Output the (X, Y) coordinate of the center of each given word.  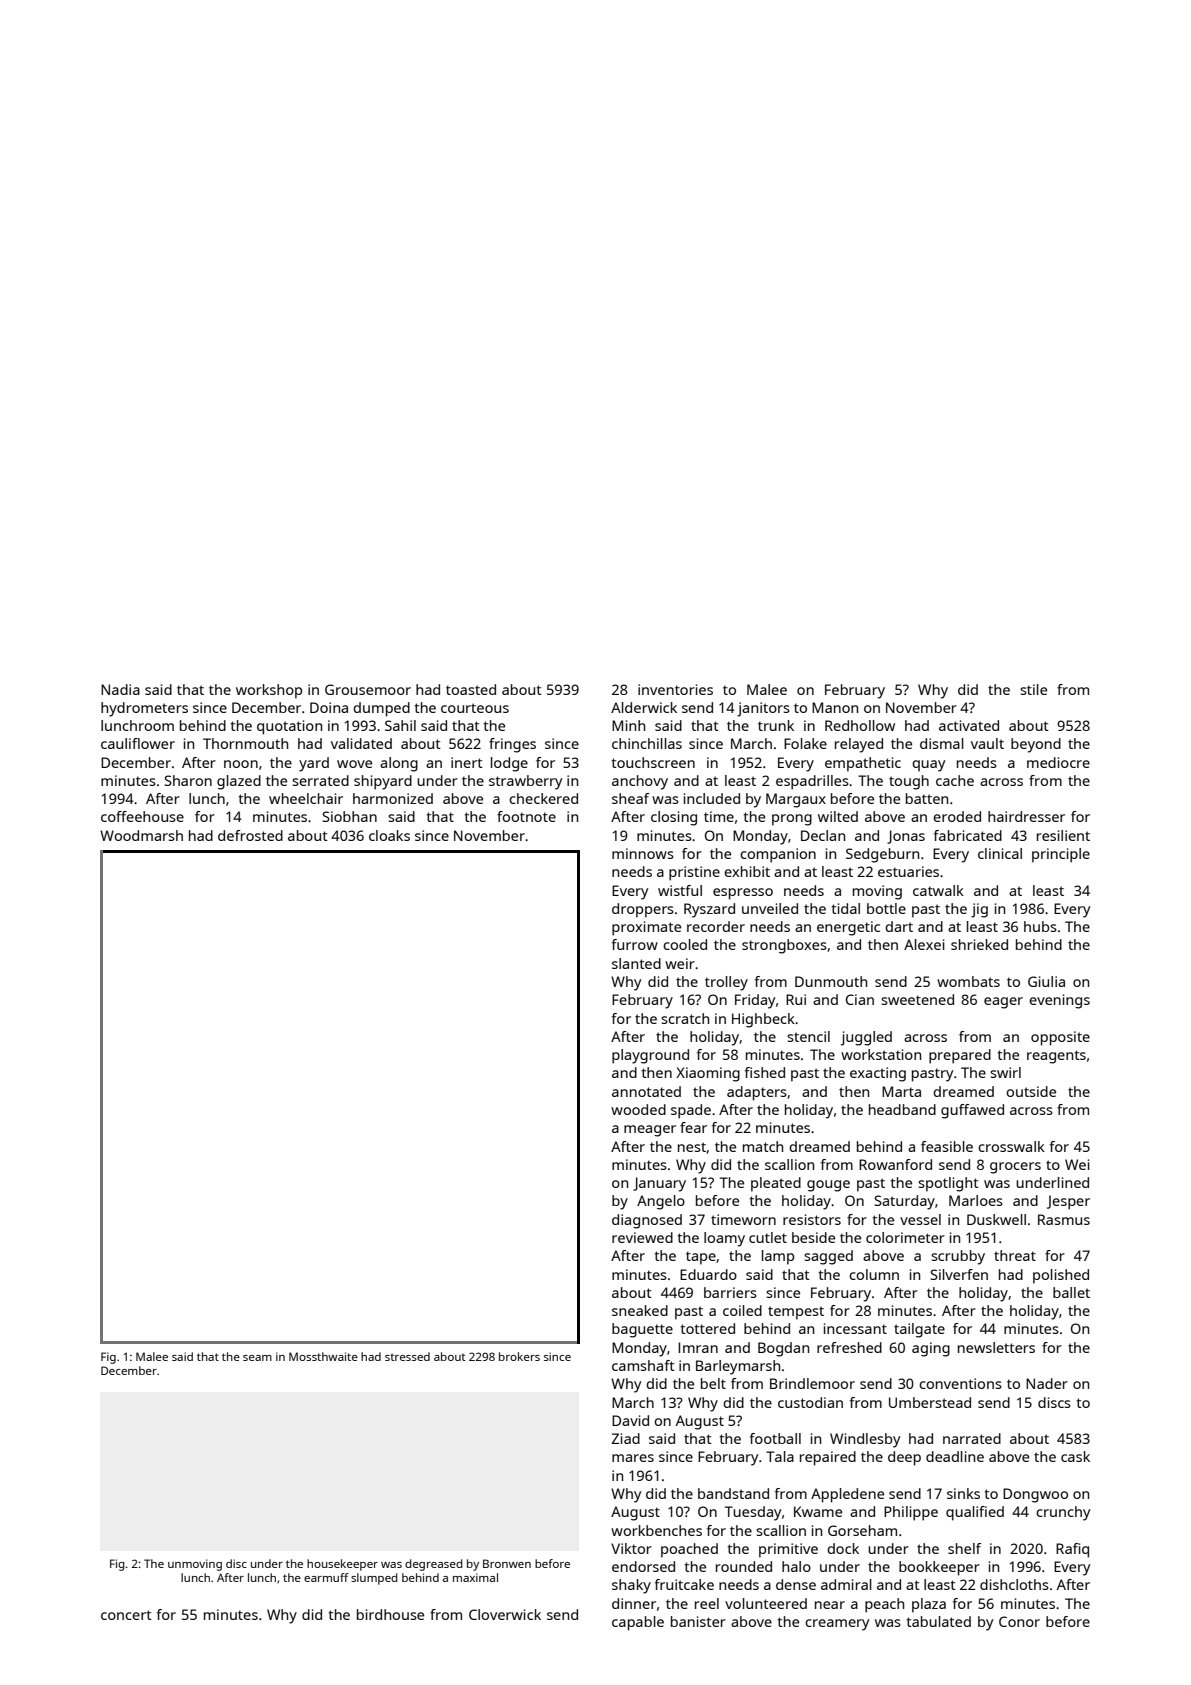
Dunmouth (831, 981)
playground (650, 1056)
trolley (726, 983)
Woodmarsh (141, 835)
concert (126, 1615)
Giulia (1046, 981)
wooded (638, 1109)
